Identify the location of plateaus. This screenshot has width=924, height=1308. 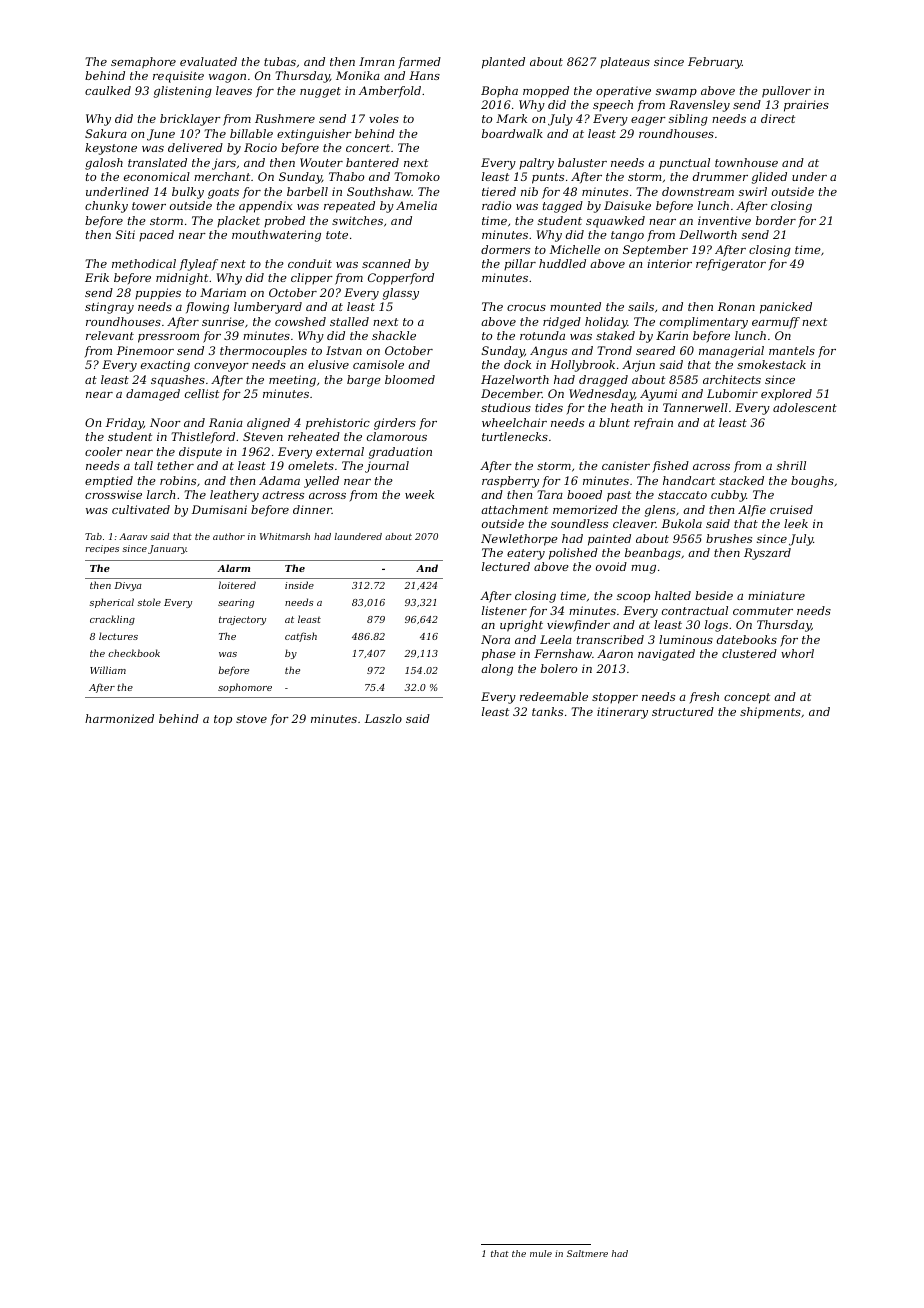
(625, 62).
